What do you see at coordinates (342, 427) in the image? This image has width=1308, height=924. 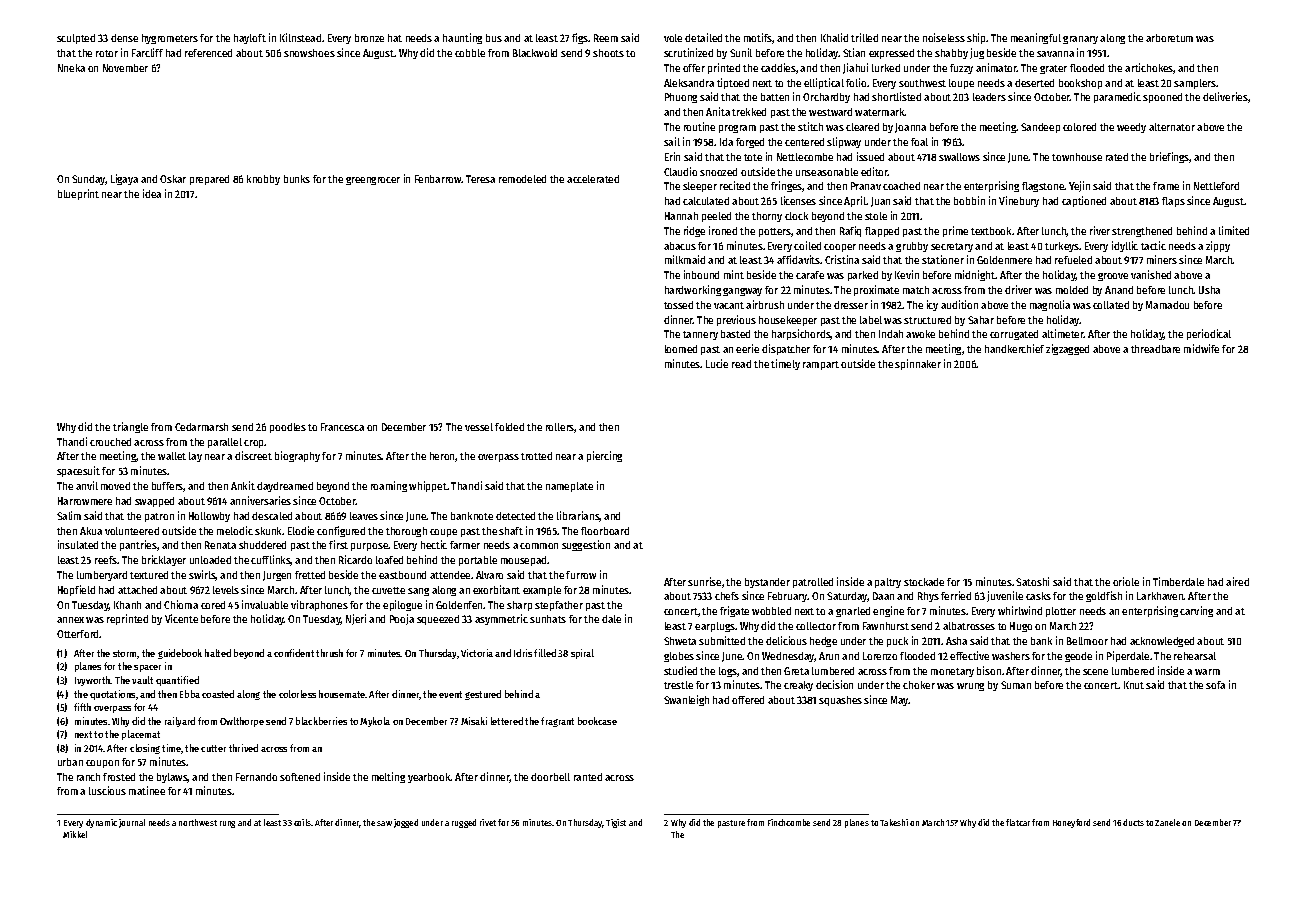 I see `Francesca` at bounding box center [342, 427].
